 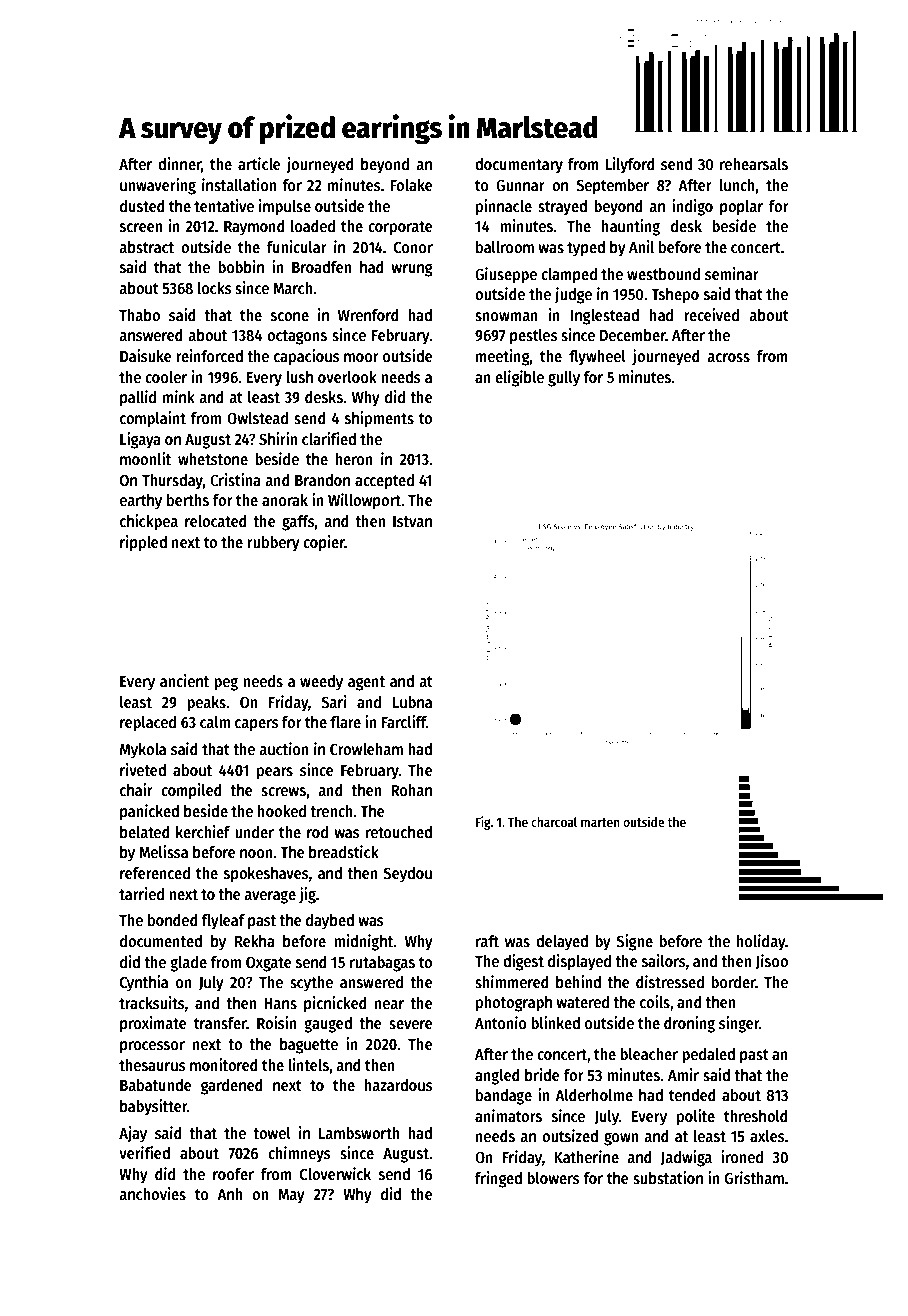 What do you see at coordinates (506, 317) in the screenshot?
I see `snowman` at bounding box center [506, 317].
